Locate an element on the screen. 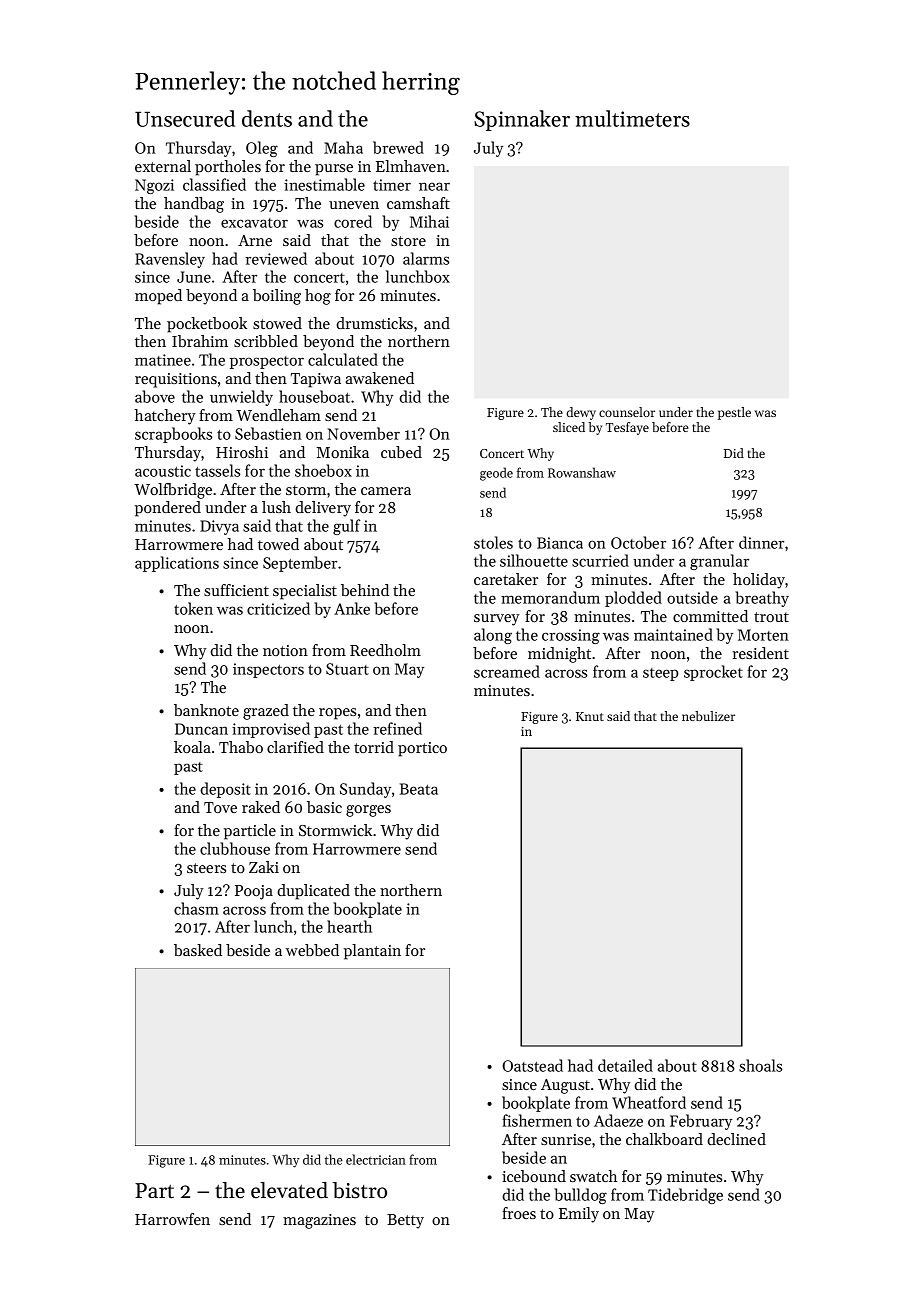 The width and height of the screenshot is (924, 1314). Unsecured is located at coordinates (185, 118).
